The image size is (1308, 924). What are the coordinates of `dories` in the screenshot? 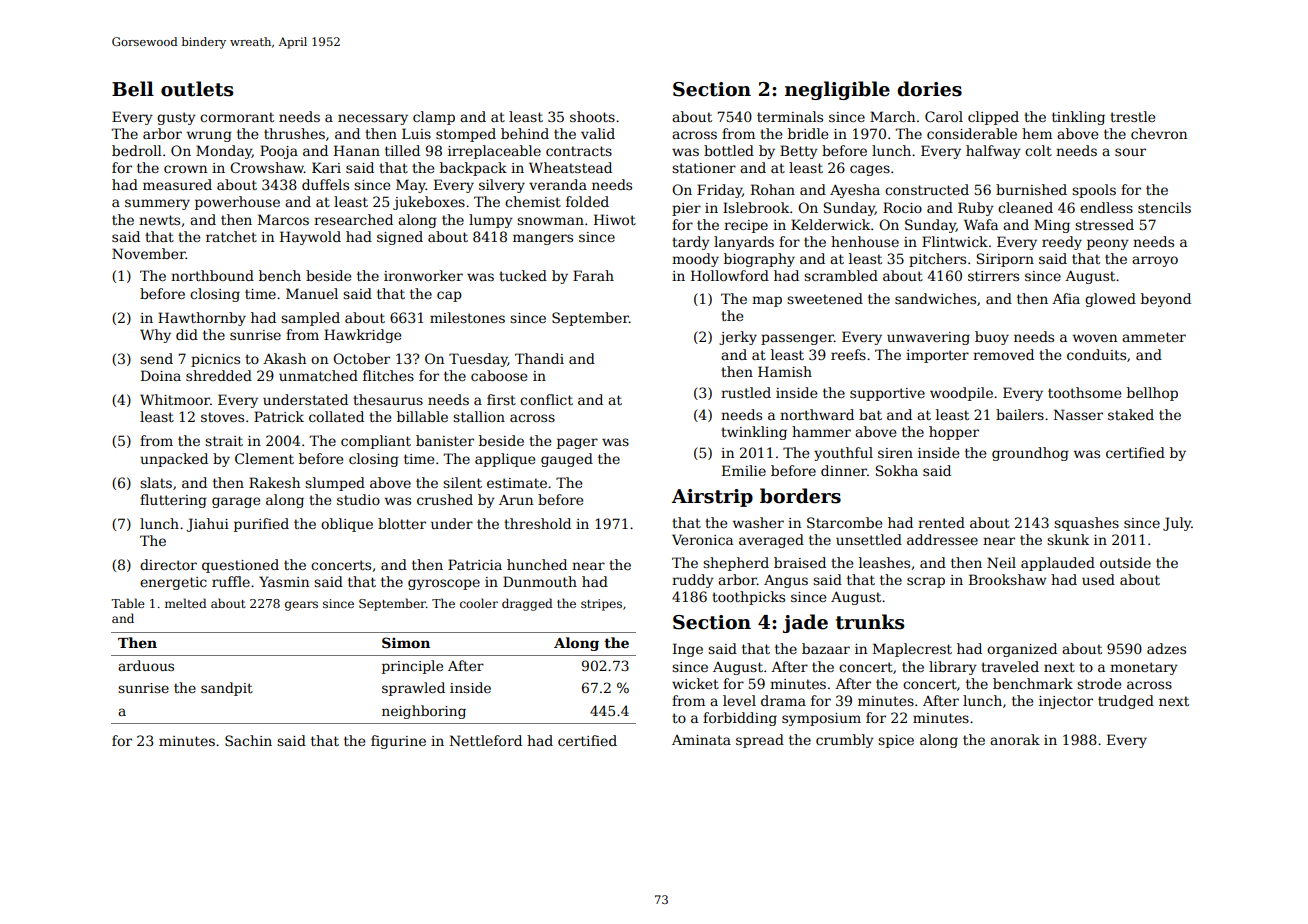 It's located at (929, 89).
